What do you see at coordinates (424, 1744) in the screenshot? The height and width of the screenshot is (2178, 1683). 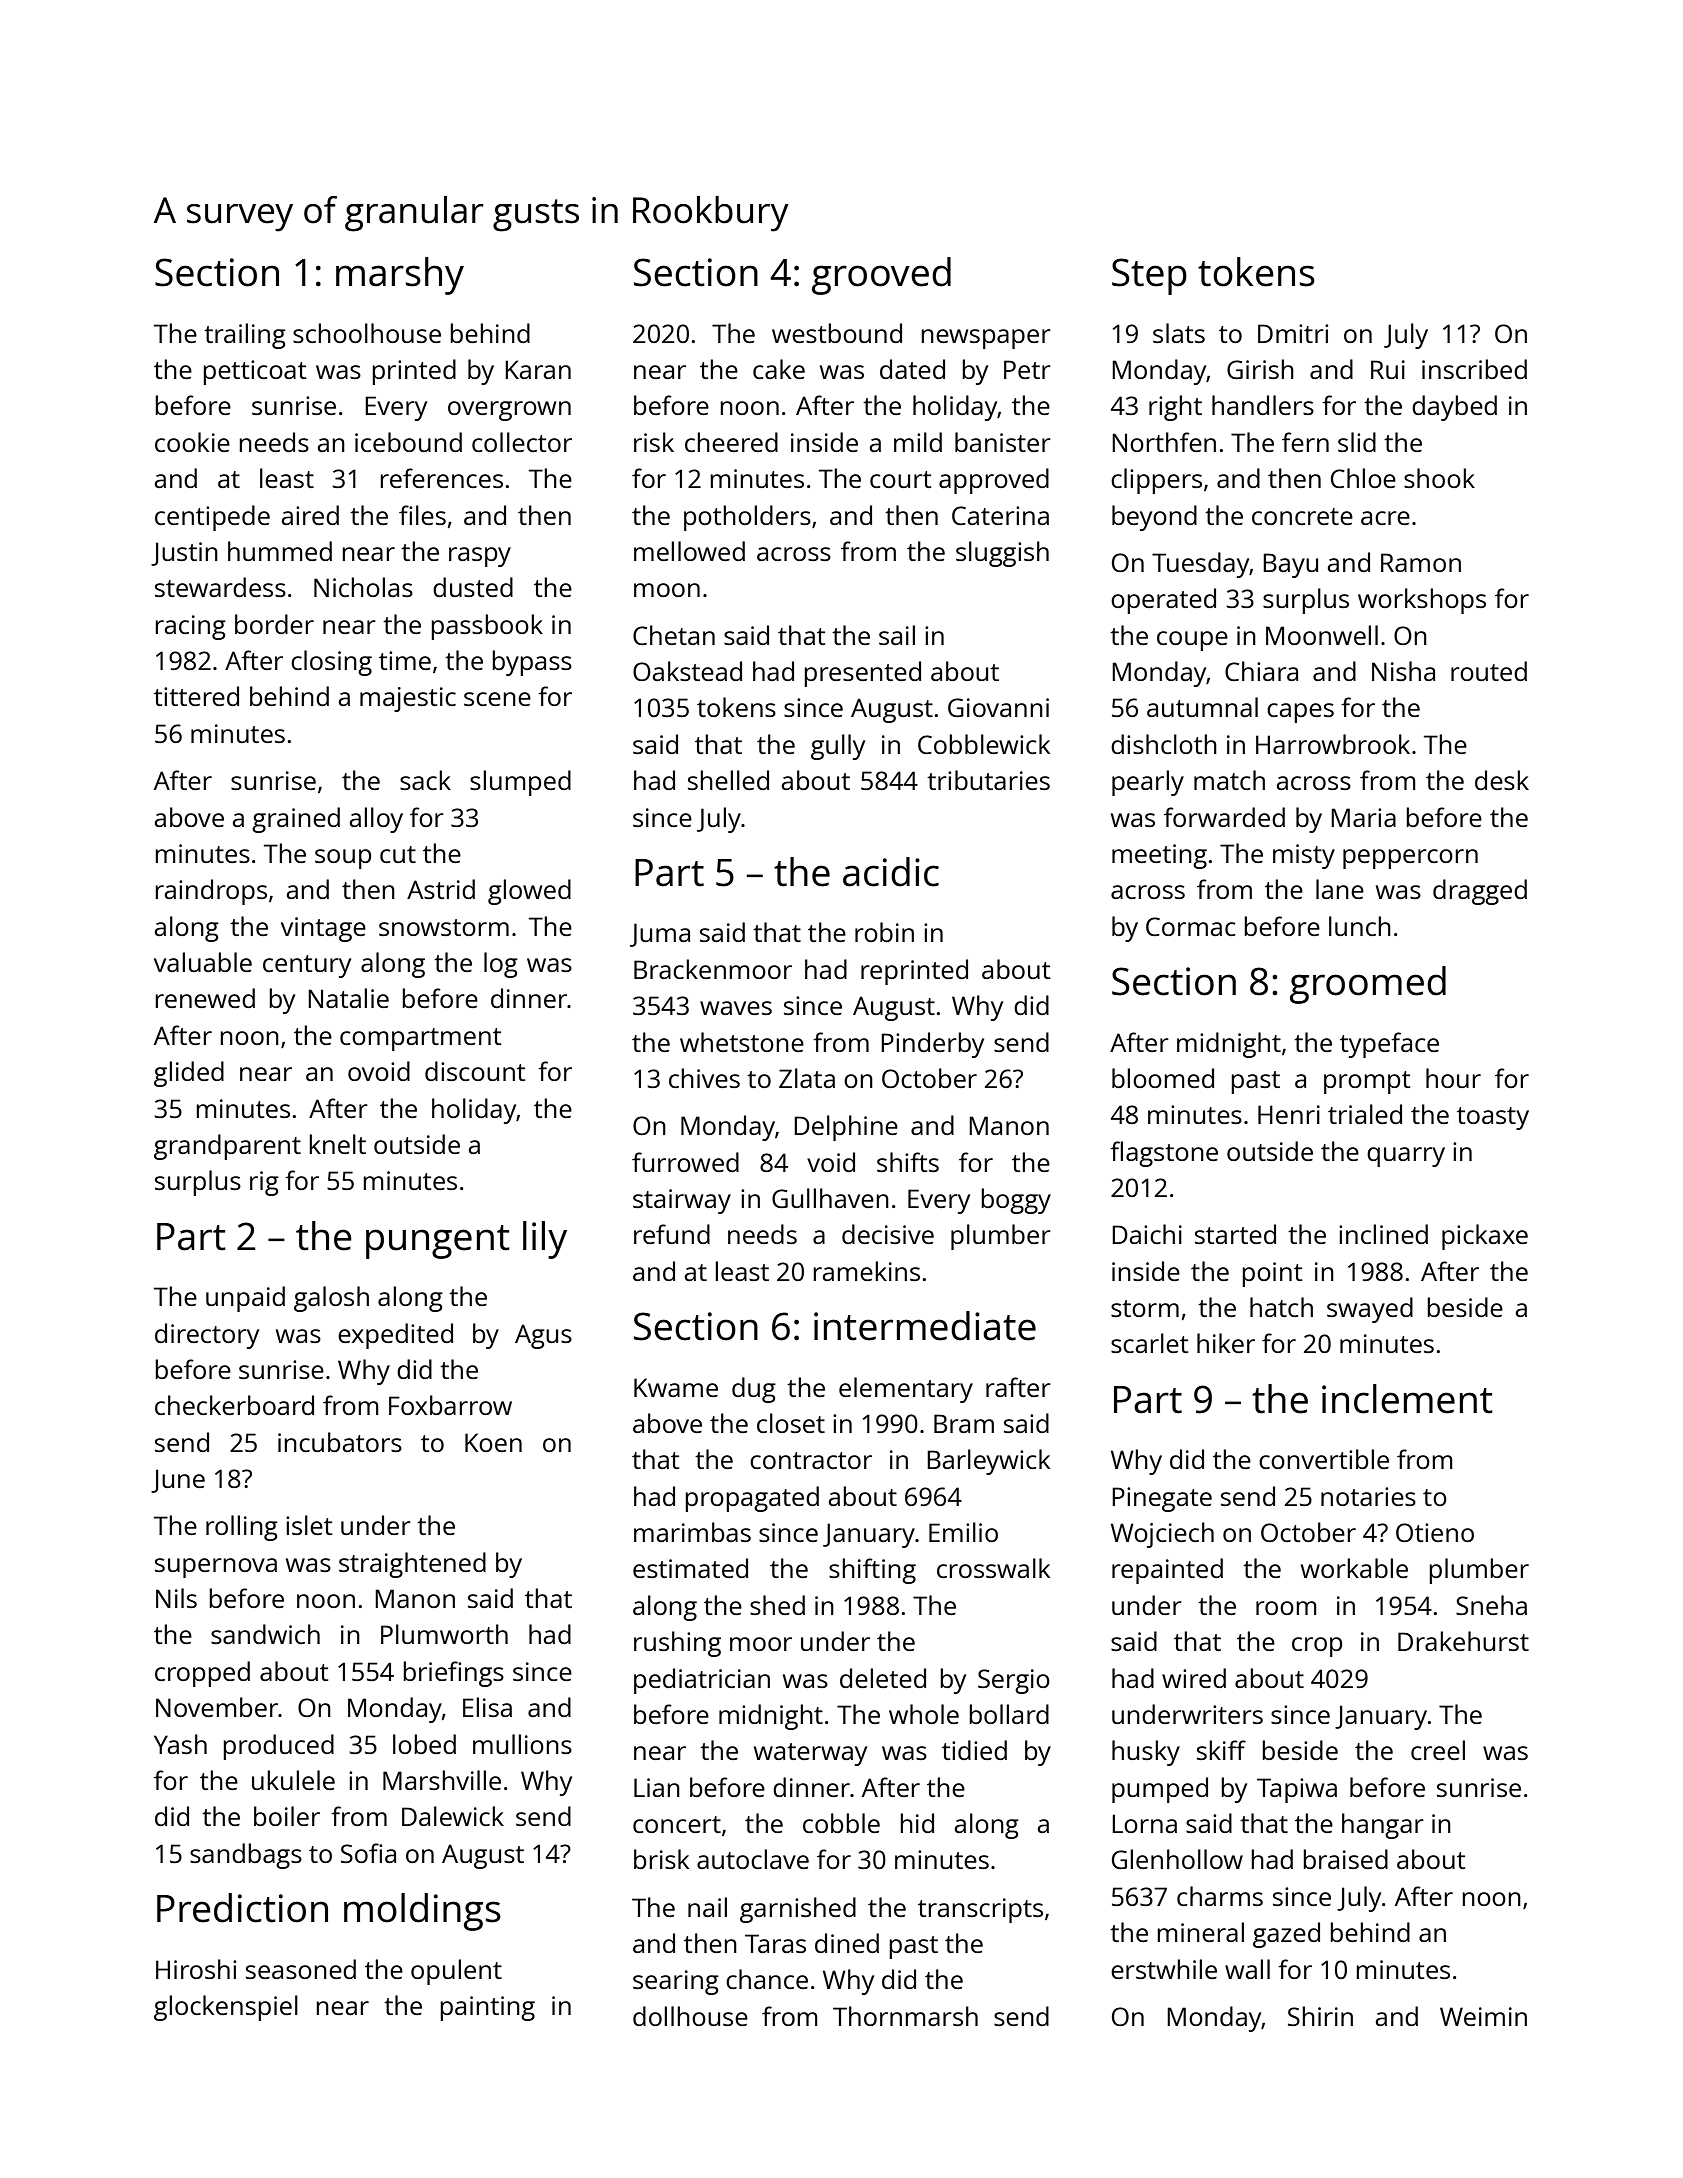 I see `lobed` at bounding box center [424, 1744].
